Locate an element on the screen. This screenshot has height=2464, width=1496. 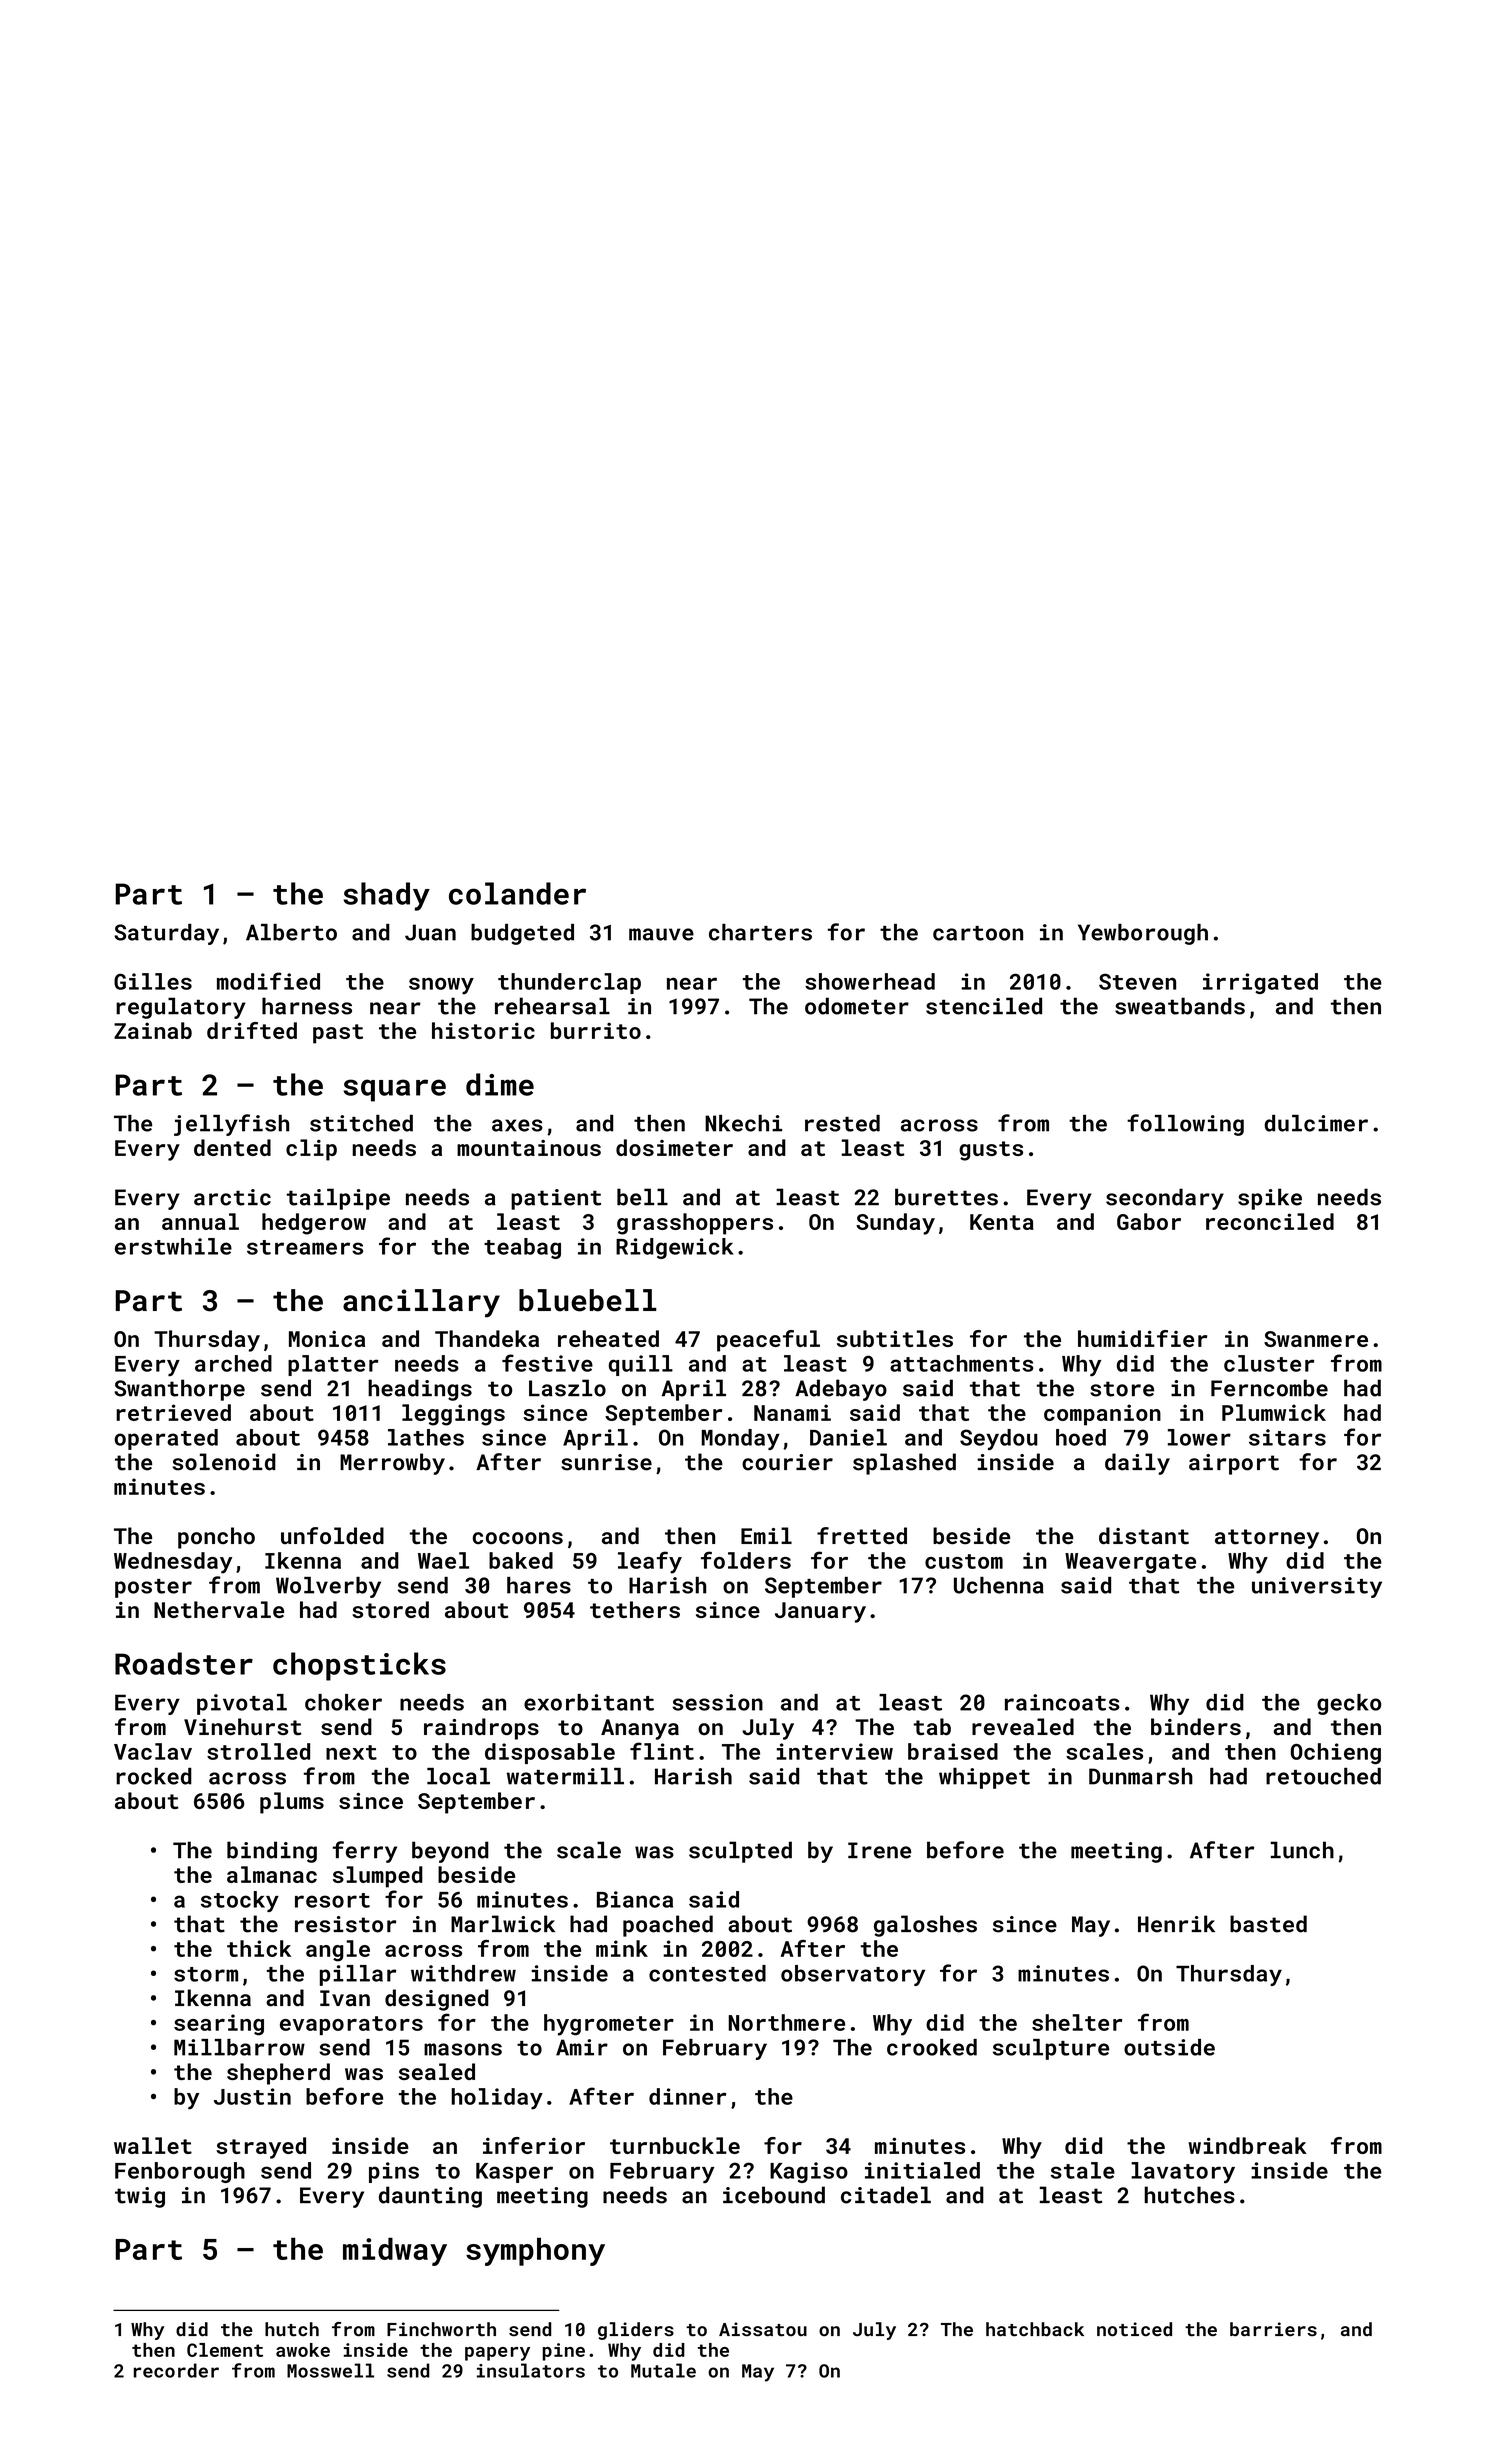
session is located at coordinates (717, 1702).
